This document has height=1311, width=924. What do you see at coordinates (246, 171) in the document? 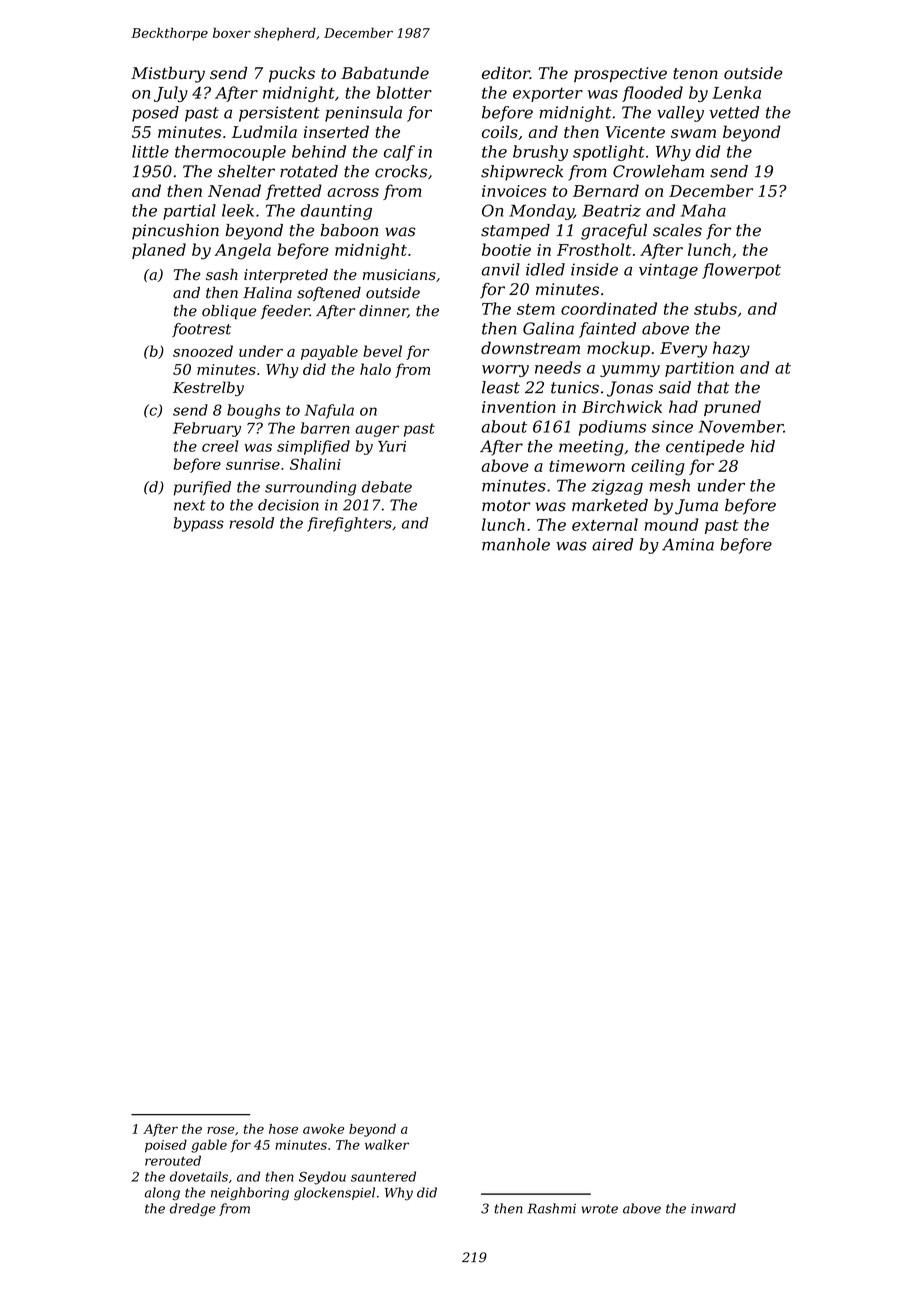
I see `shelter` at bounding box center [246, 171].
